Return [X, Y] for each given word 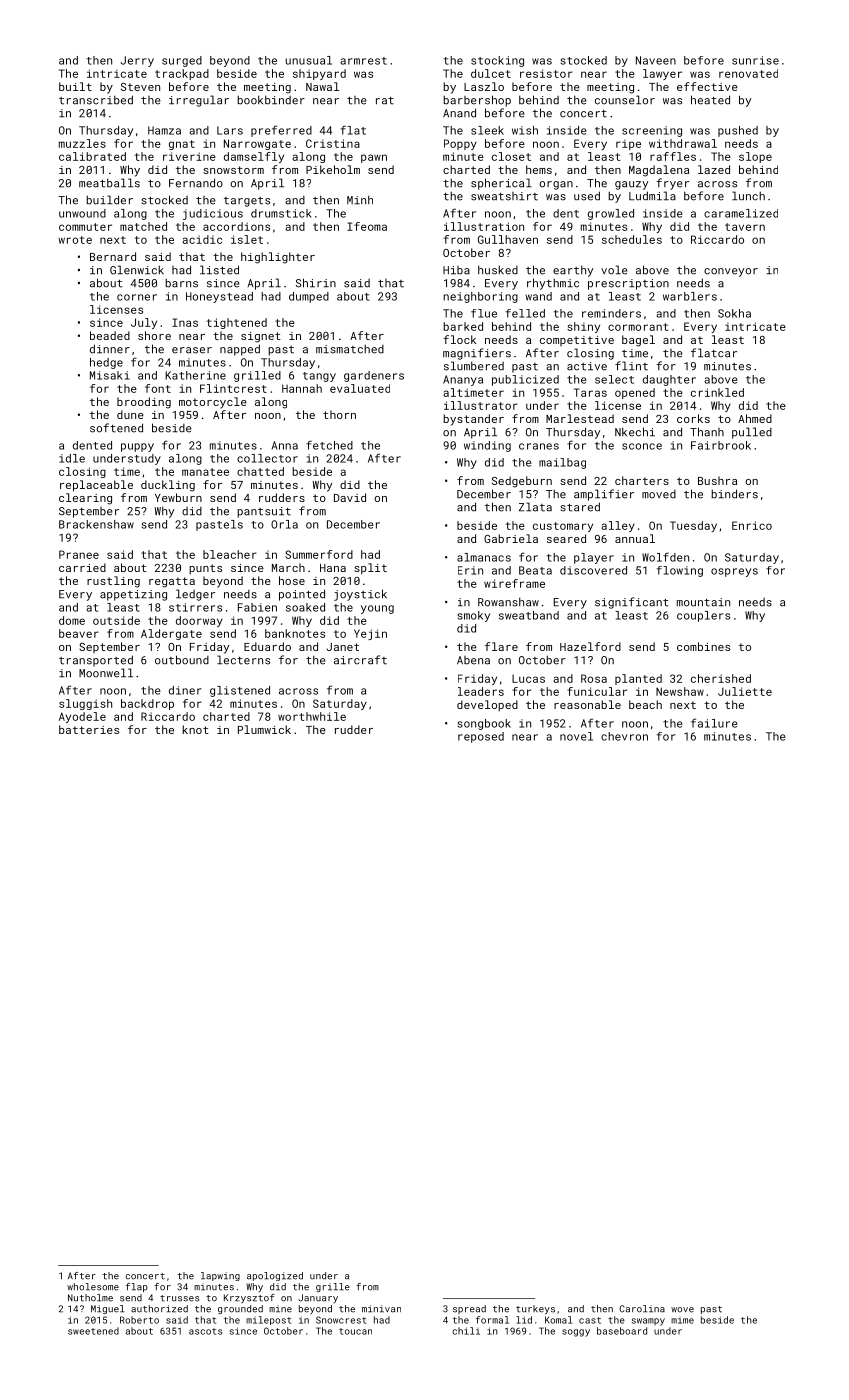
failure [714, 723]
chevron [624, 736]
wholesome [93, 1287]
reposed [481, 737]
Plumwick [264, 729]
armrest [363, 61]
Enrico [752, 525]
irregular [199, 101]
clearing [85, 499]
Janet [343, 647]
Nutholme [90, 1298]
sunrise [755, 60]
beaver [79, 633]
